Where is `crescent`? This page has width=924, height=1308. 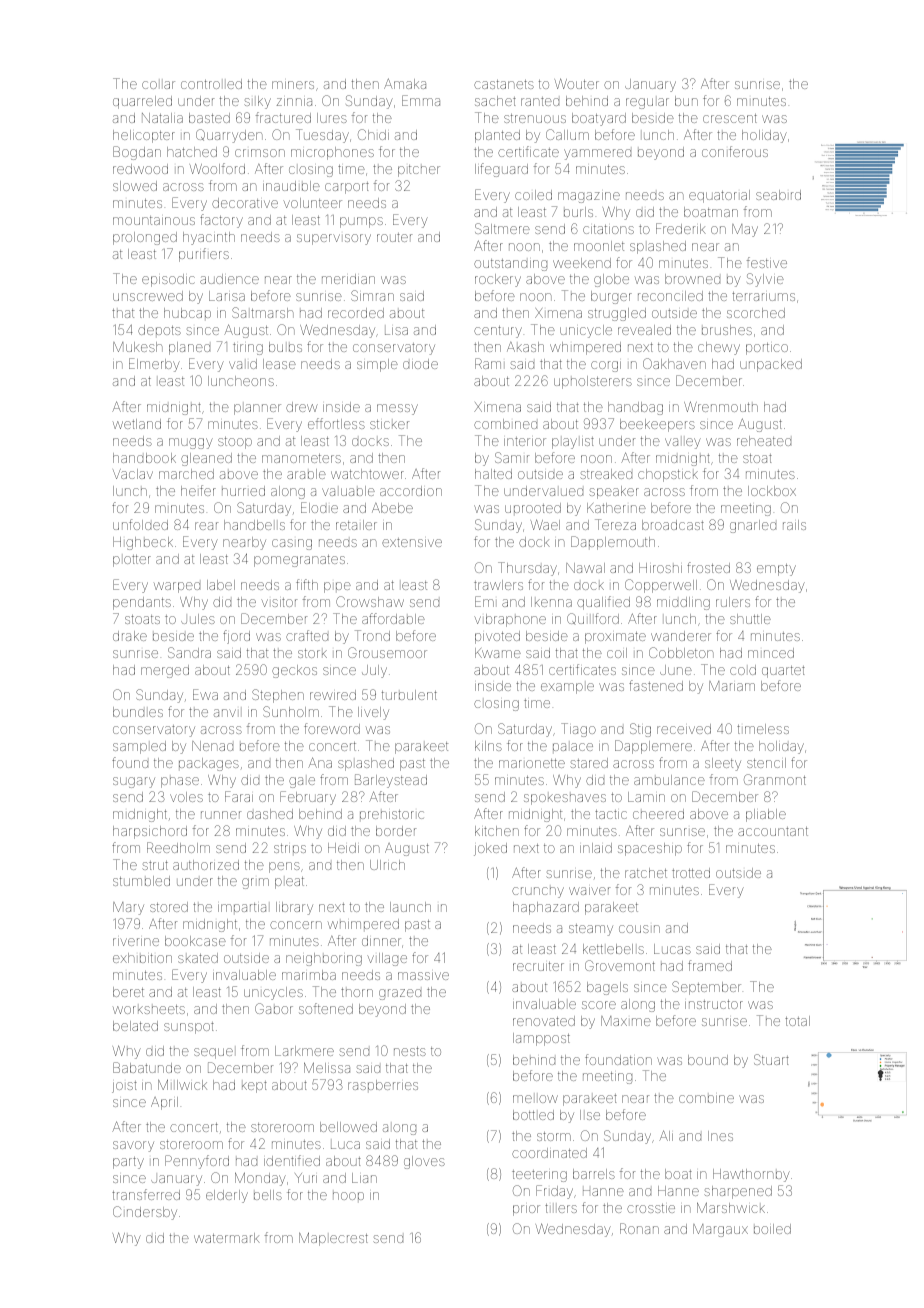
crescent is located at coordinates (730, 118).
